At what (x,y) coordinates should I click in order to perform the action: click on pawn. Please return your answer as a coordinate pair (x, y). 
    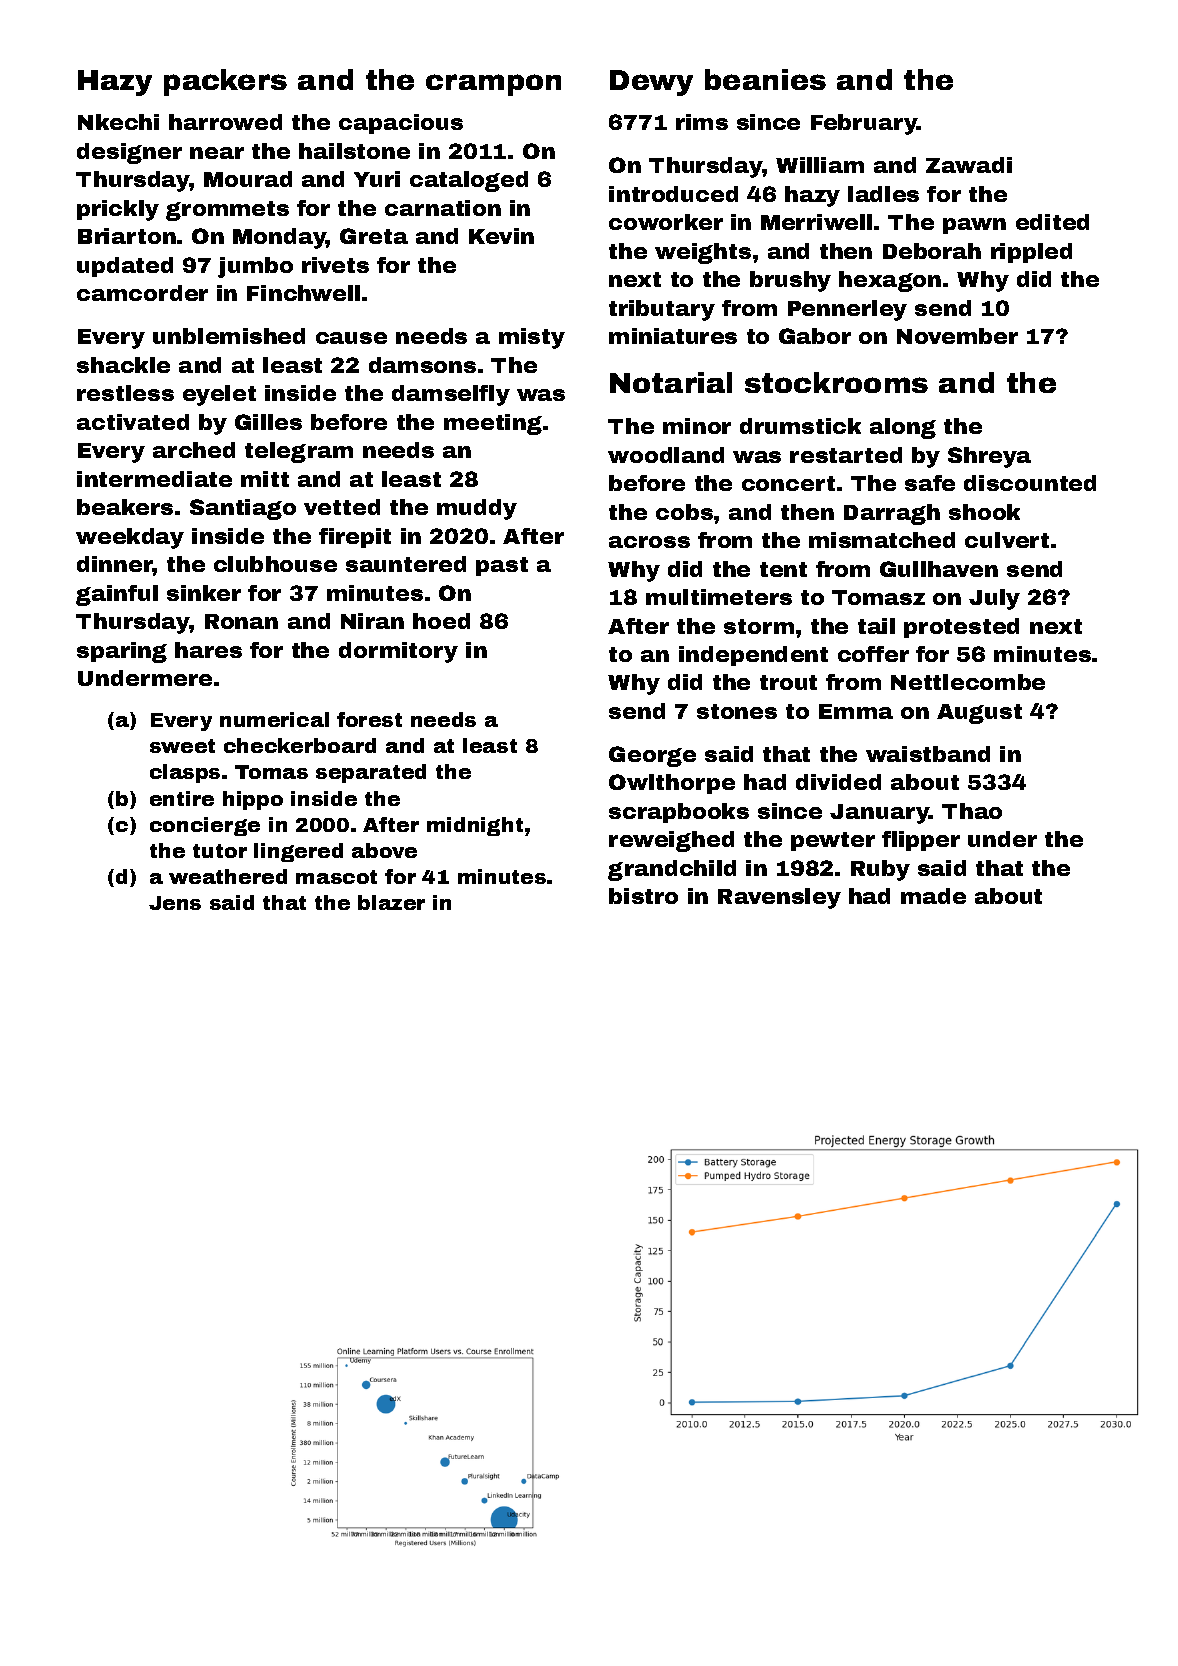
    Looking at the image, I should click on (974, 226).
